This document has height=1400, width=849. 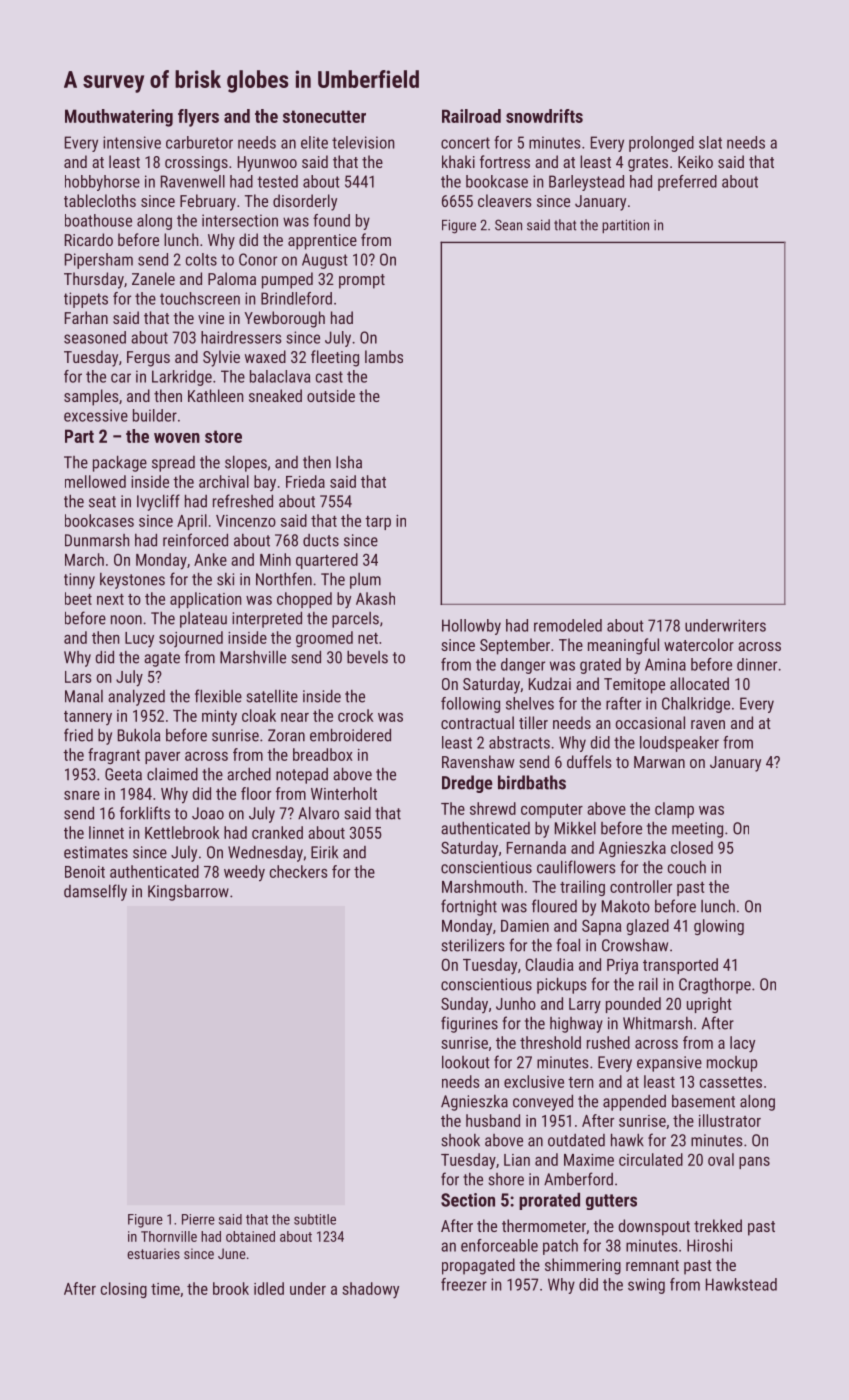 What do you see at coordinates (153, 1253) in the document?
I see `estuaries` at bounding box center [153, 1253].
